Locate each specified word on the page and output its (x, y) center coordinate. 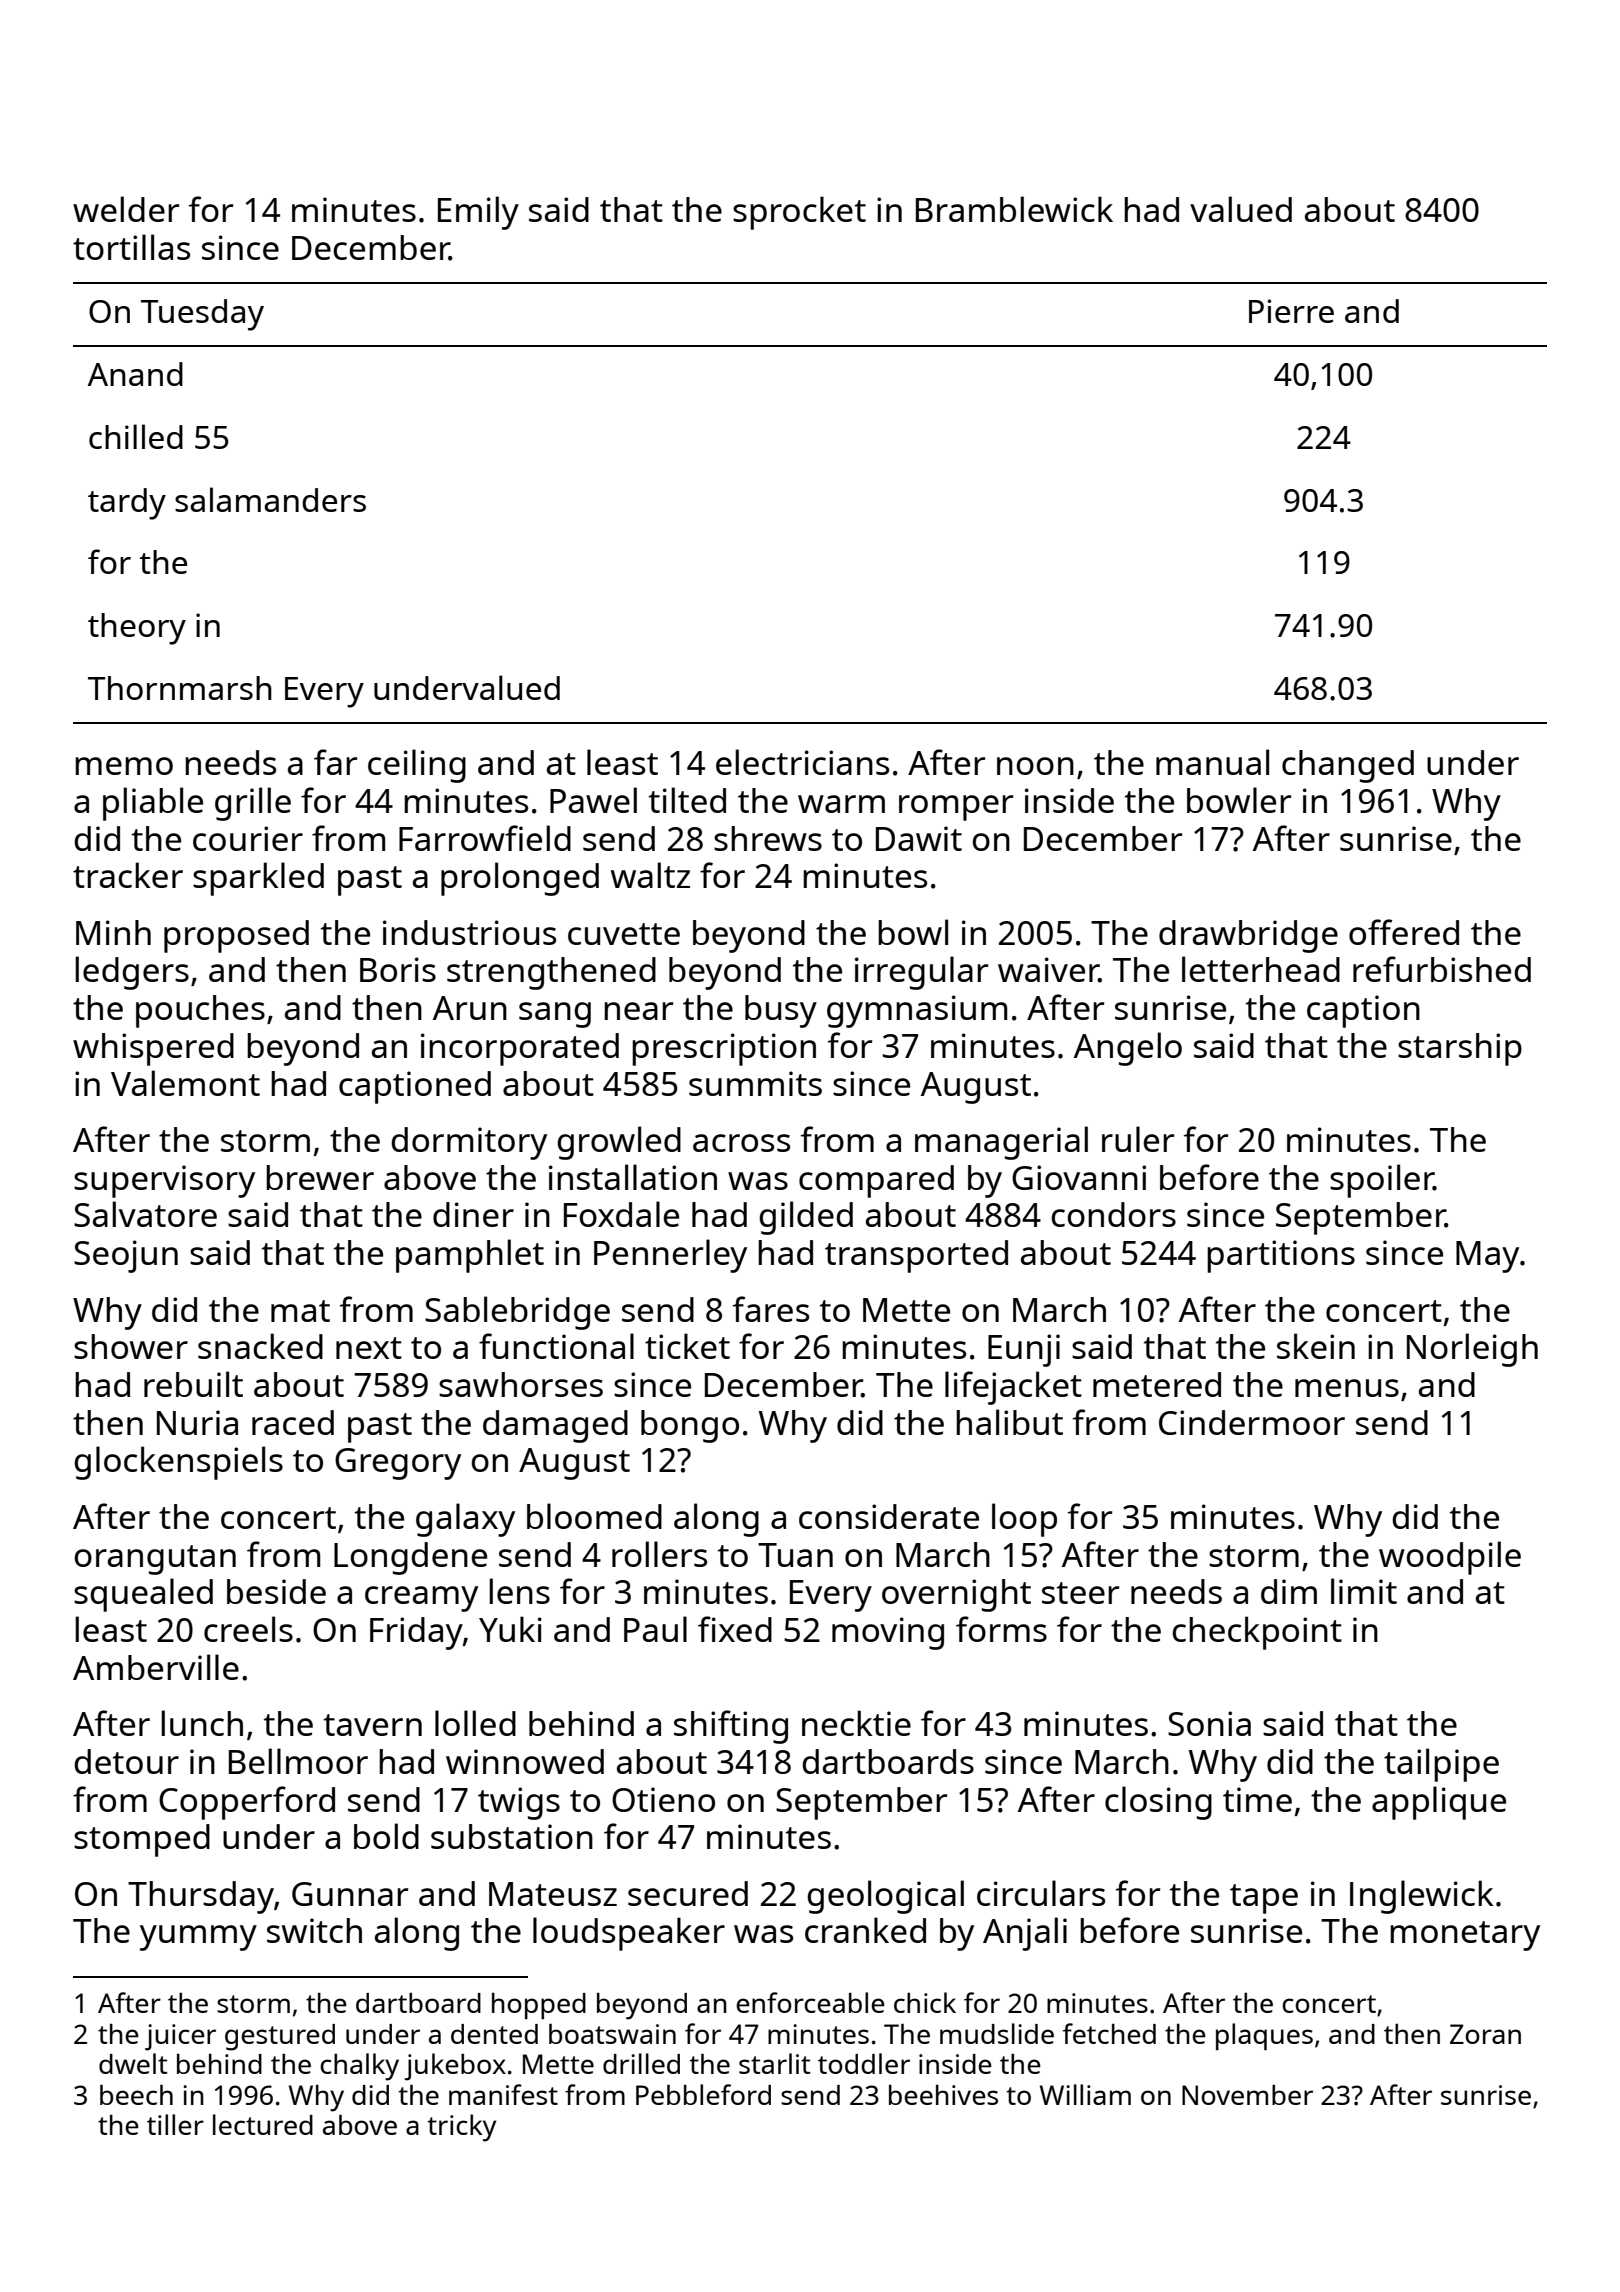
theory (137, 629)
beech (136, 2094)
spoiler (1382, 1181)
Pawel (593, 800)
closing (1158, 1803)
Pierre (1291, 311)
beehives (943, 2095)
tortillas (131, 247)
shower (131, 1346)
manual (1212, 762)
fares (771, 1309)
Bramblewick (1014, 209)
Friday (416, 1633)
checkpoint (1257, 1633)
